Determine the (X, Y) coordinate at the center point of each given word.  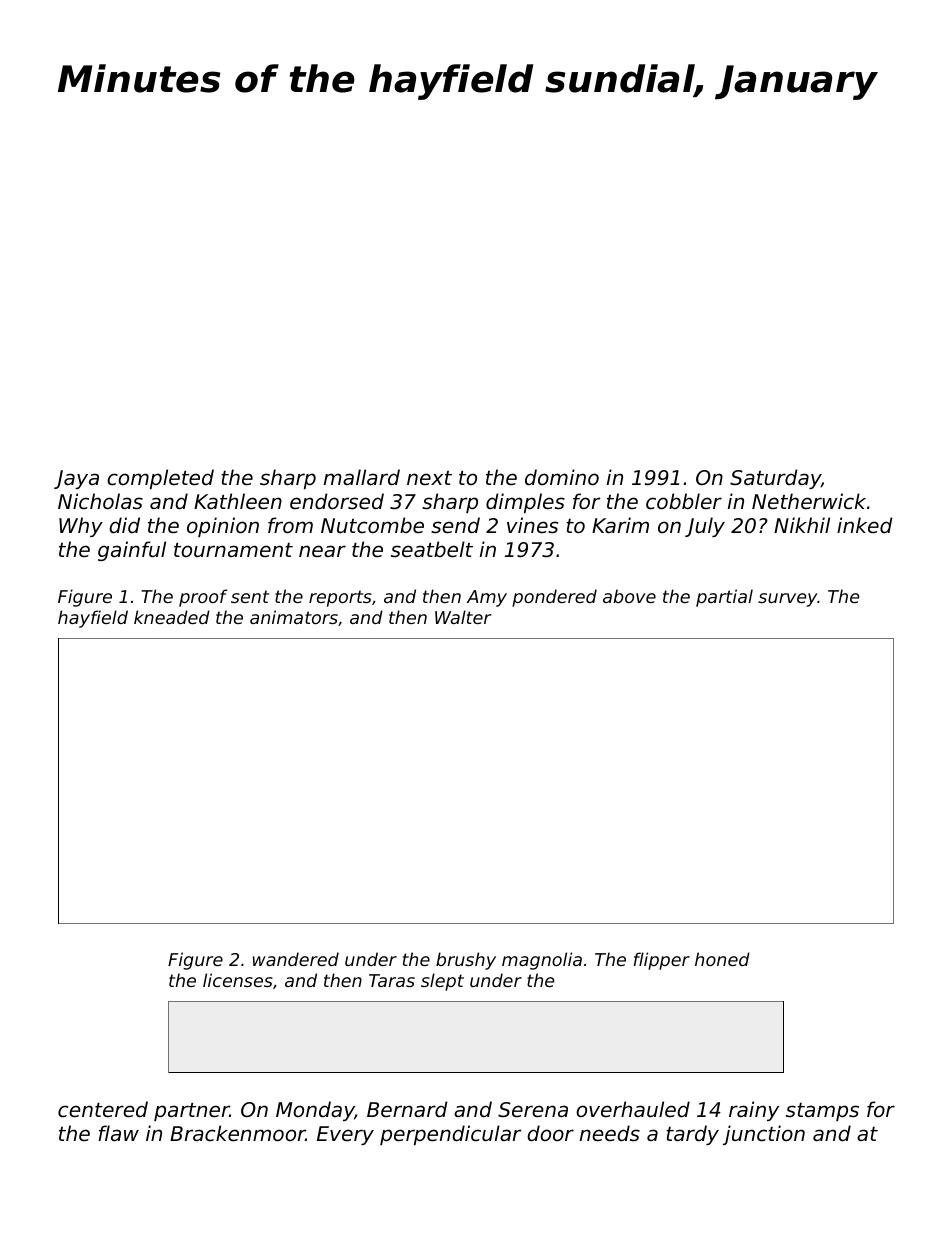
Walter (463, 617)
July (705, 527)
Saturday (775, 479)
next (429, 478)
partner (192, 1112)
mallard (362, 477)
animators (294, 617)
